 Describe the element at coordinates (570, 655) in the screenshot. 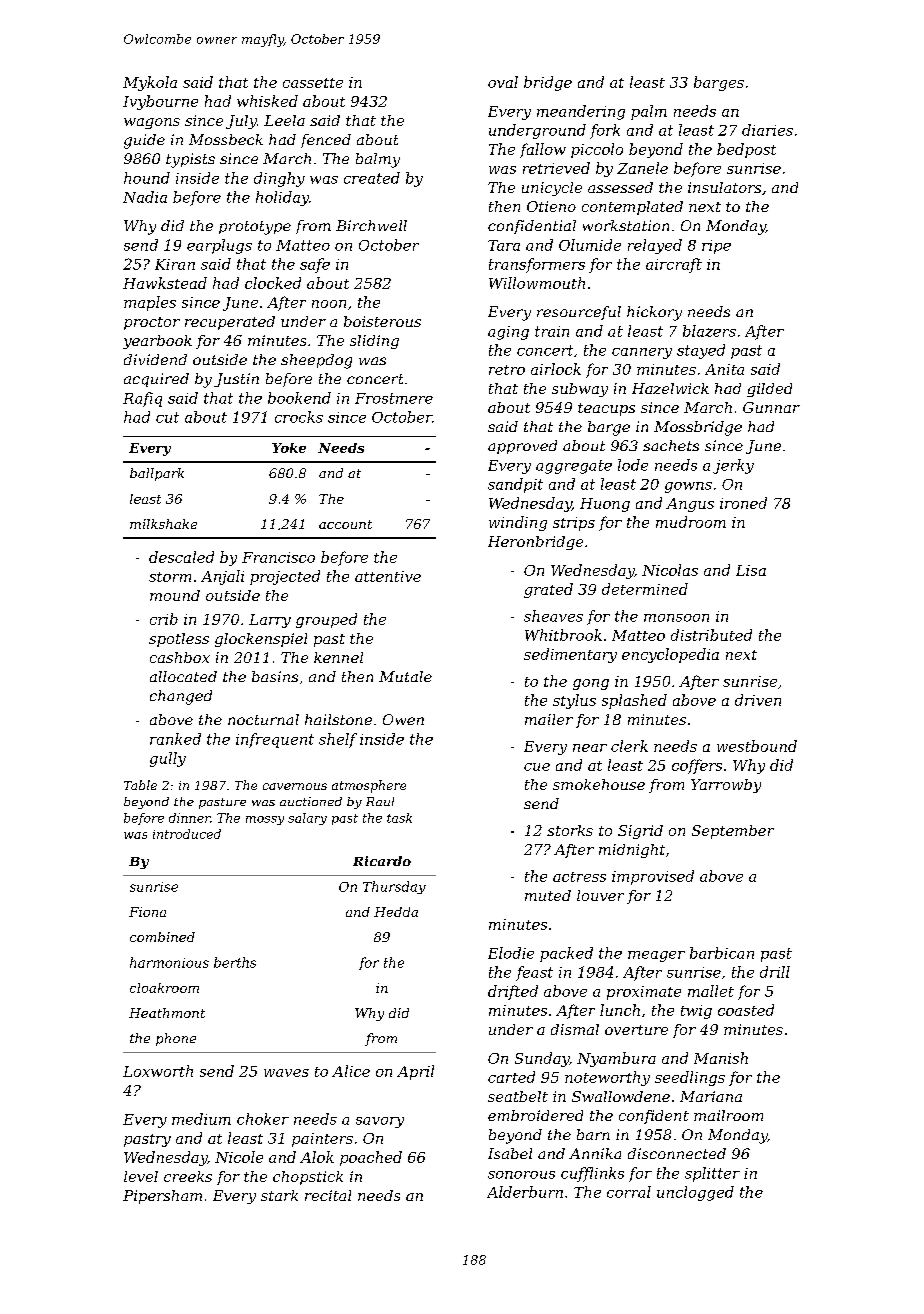

I see `sedimentary` at that location.
